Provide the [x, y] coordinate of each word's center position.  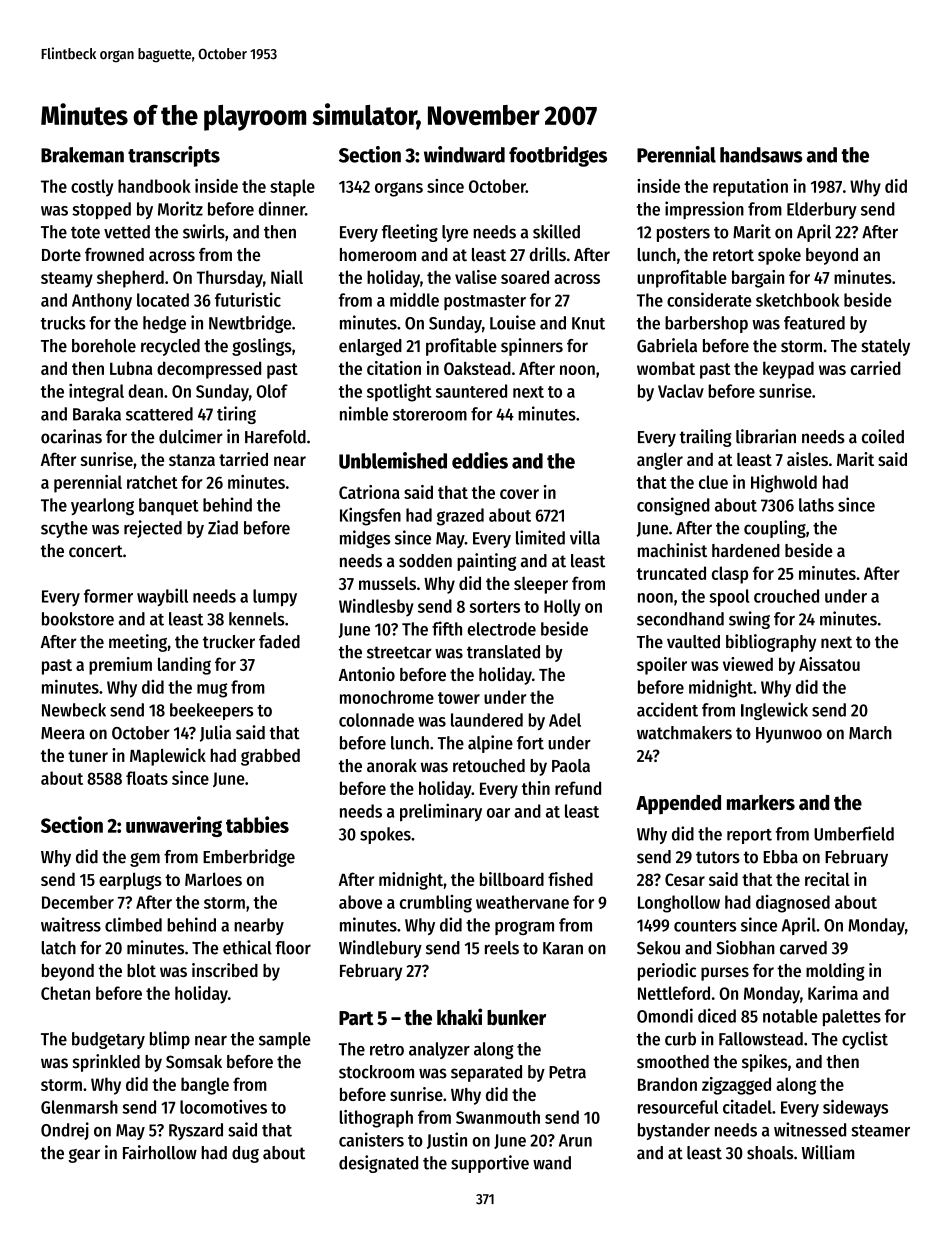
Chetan [65, 993]
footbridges [558, 156]
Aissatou [829, 664]
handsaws [761, 155]
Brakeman [82, 155]
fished [570, 879]
